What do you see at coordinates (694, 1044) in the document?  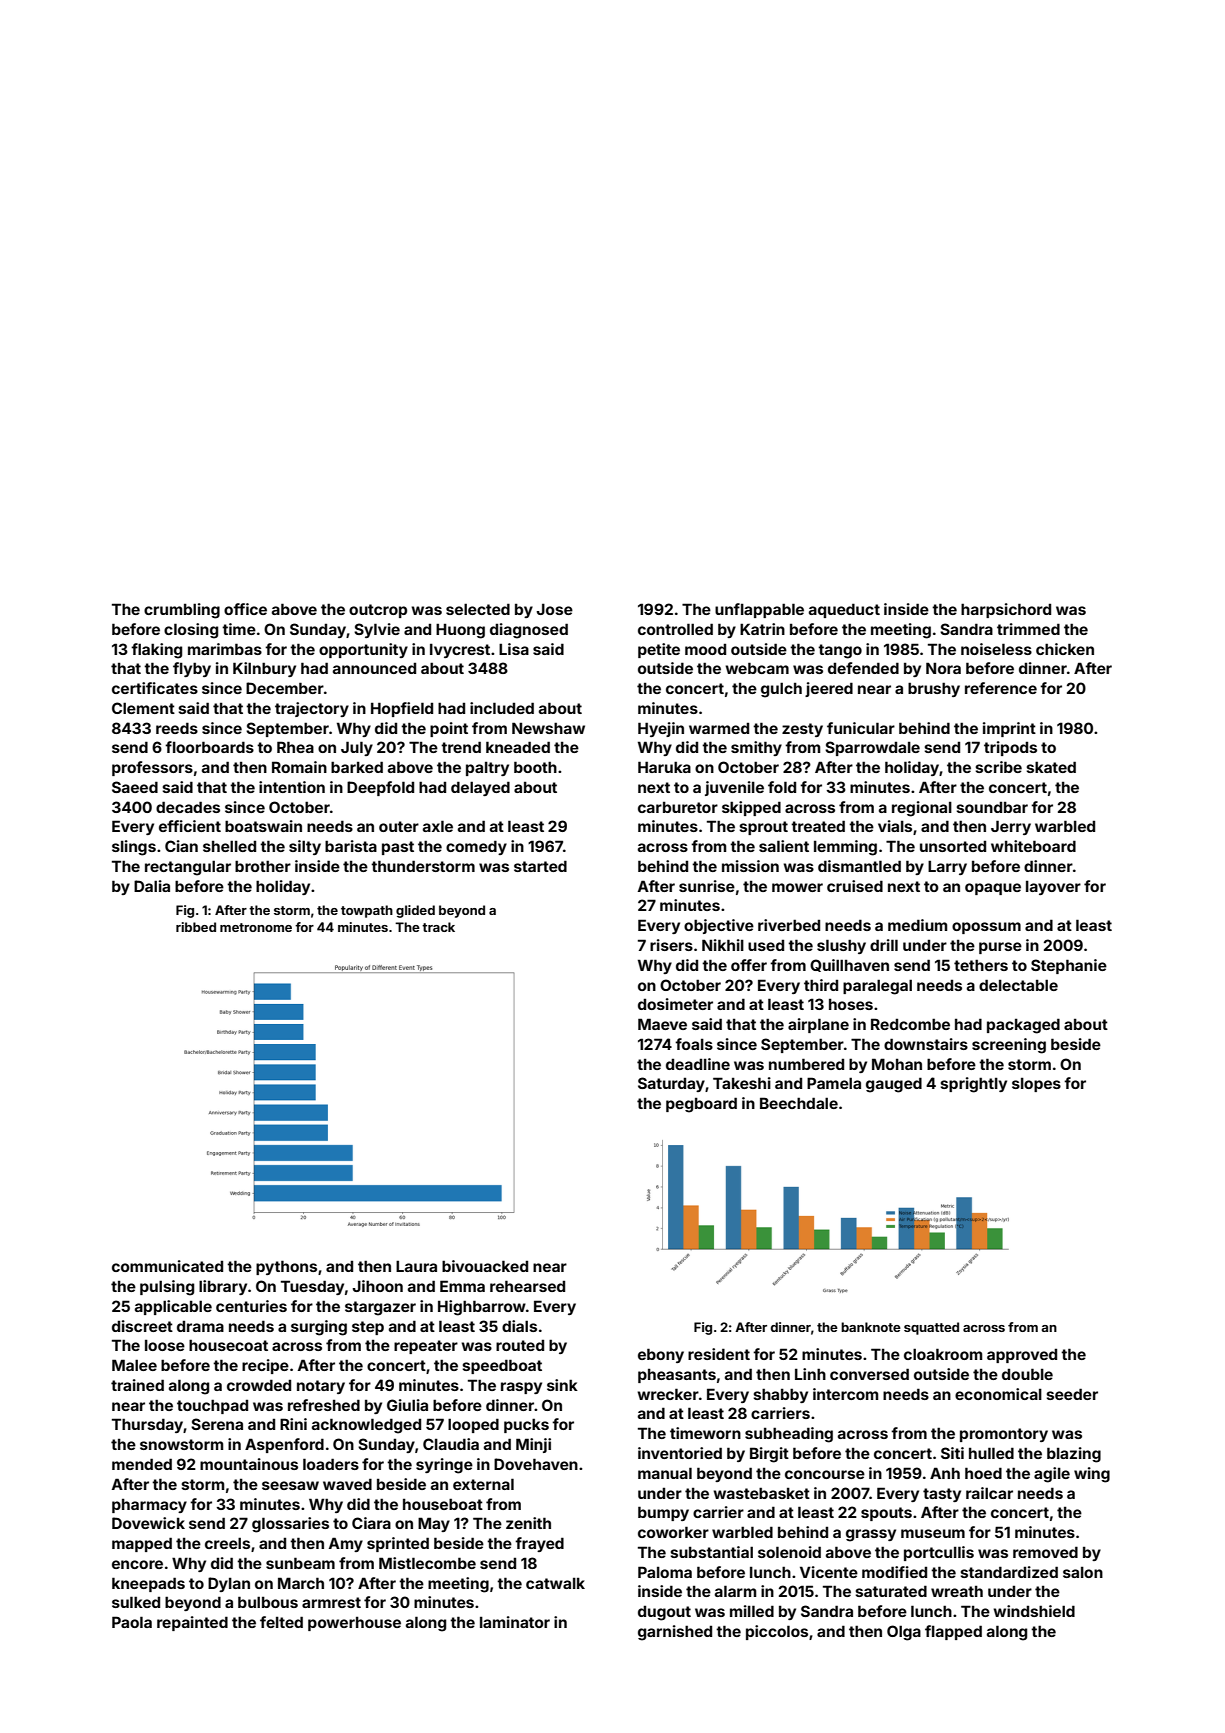 I see `foals` at bounding box center [694, 1044].
